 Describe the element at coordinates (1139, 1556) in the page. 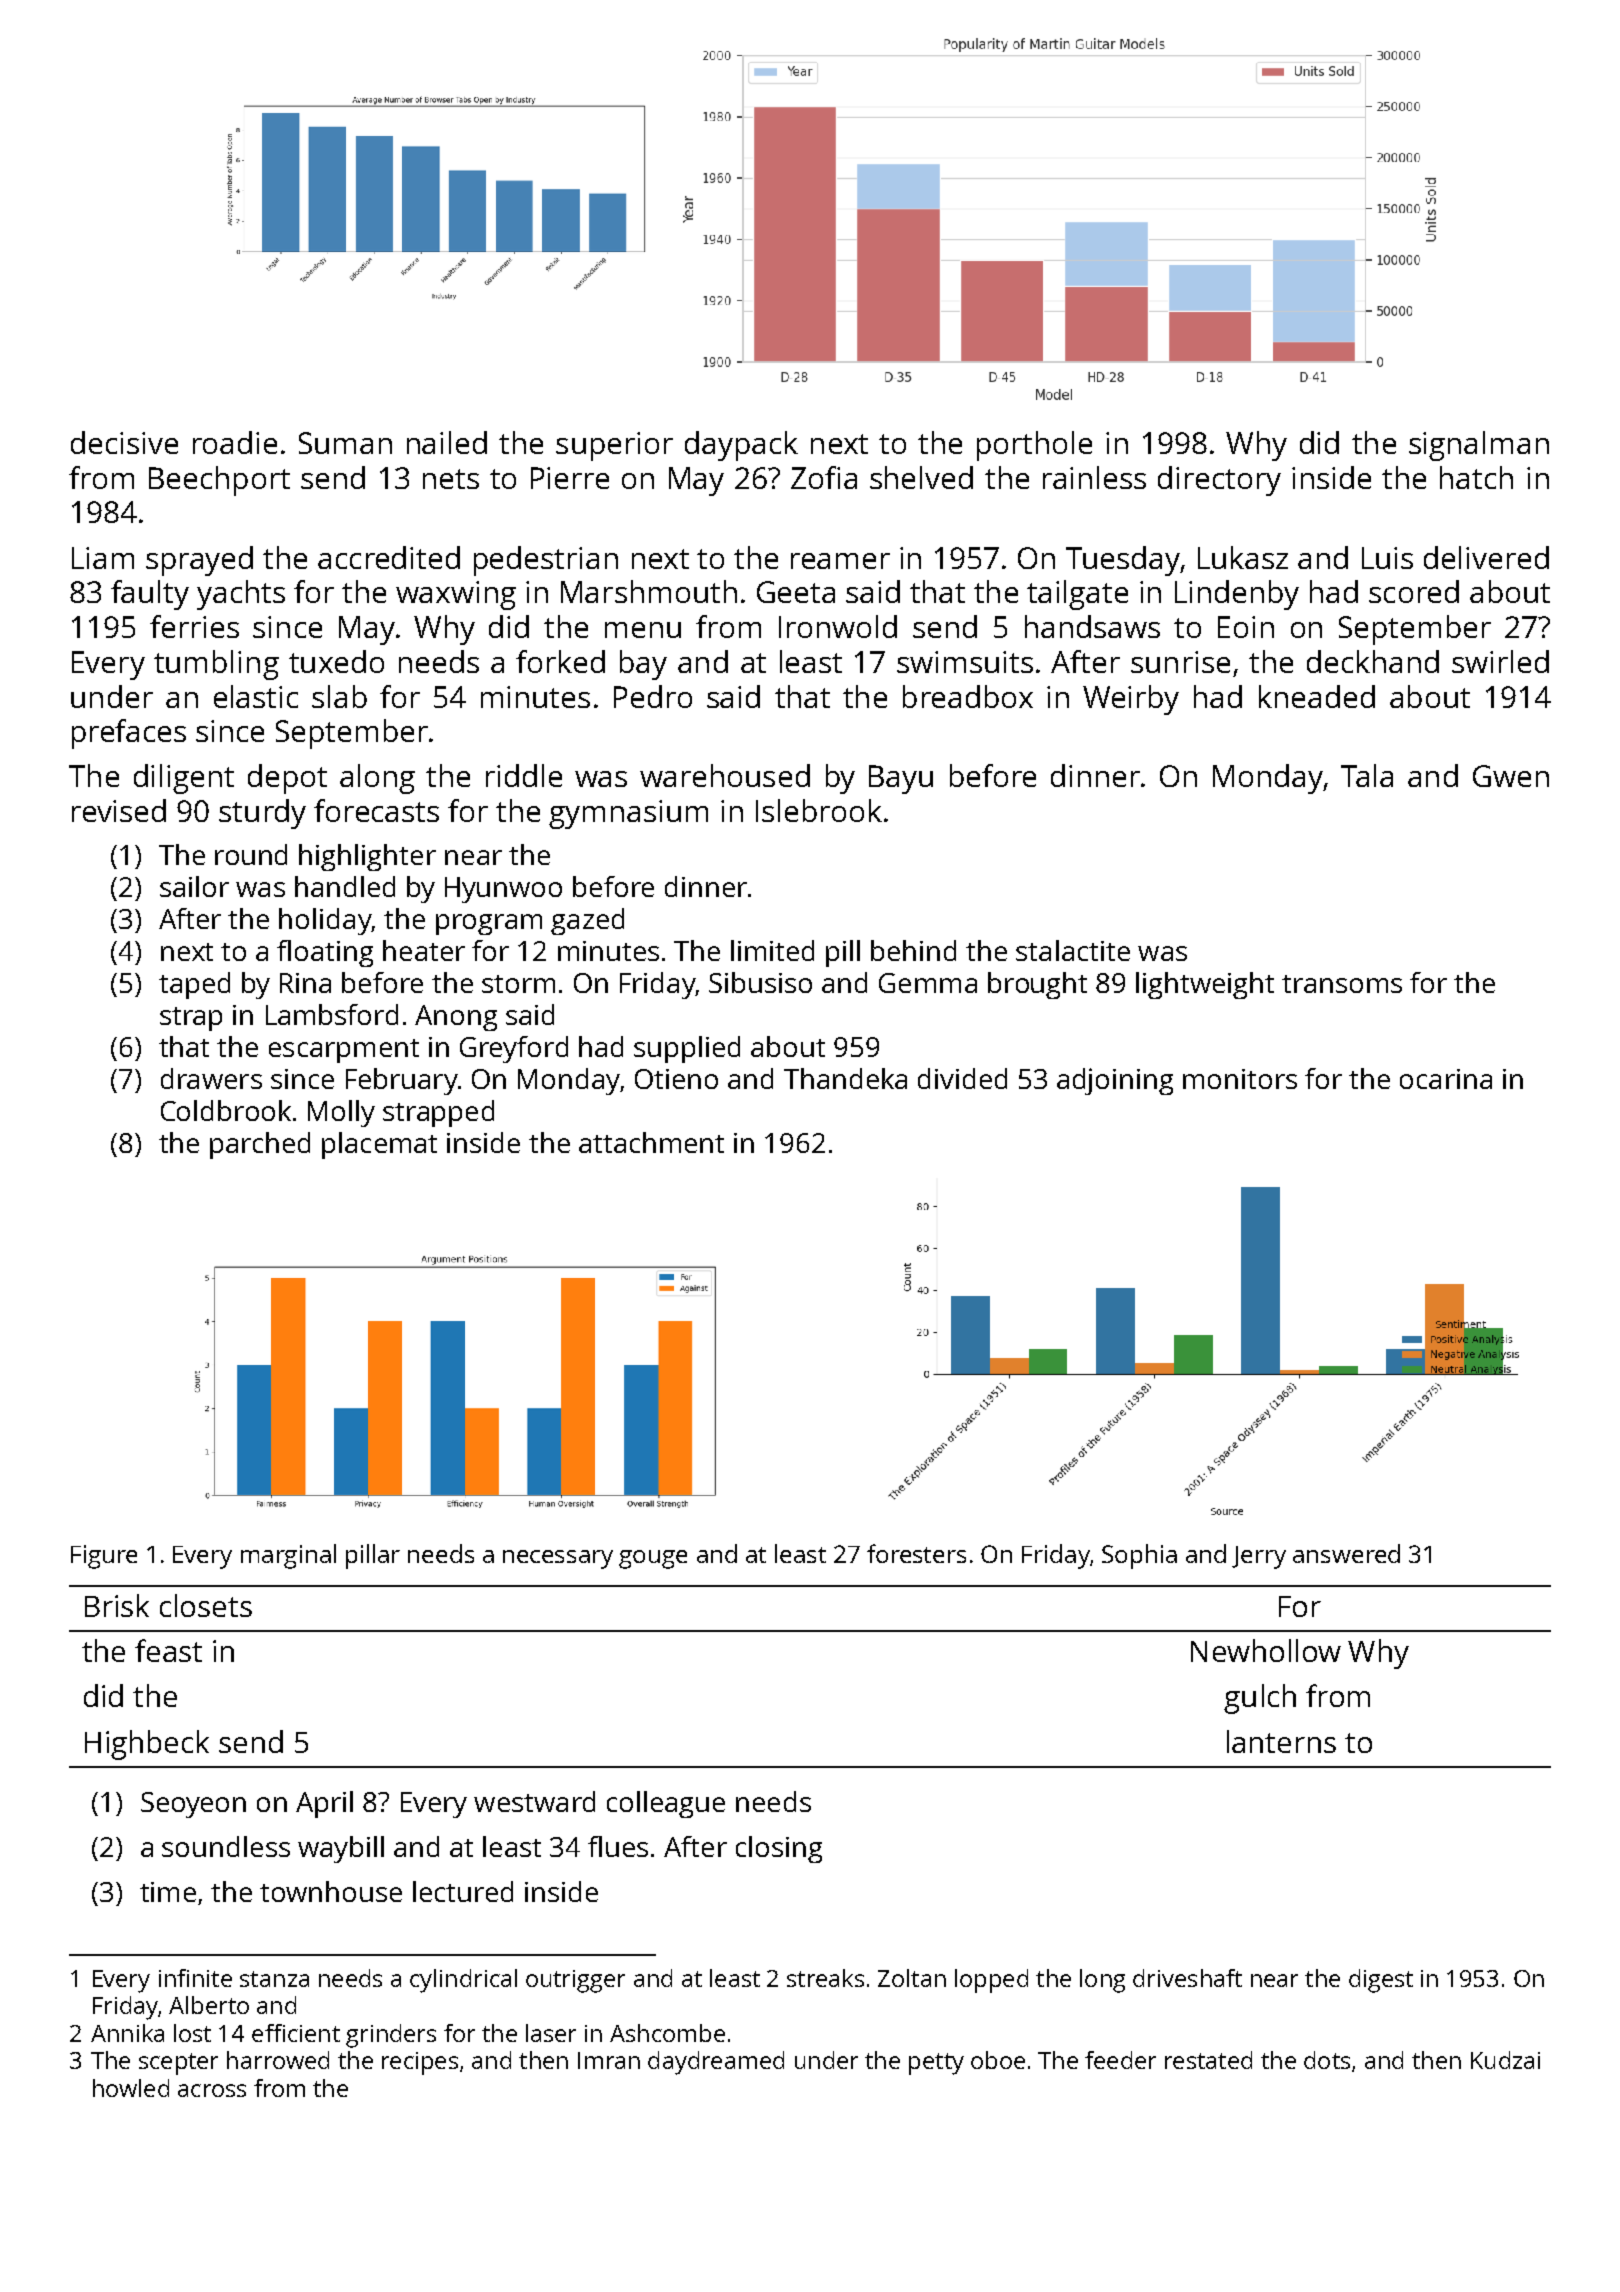

I see `Sophia` at that location.
